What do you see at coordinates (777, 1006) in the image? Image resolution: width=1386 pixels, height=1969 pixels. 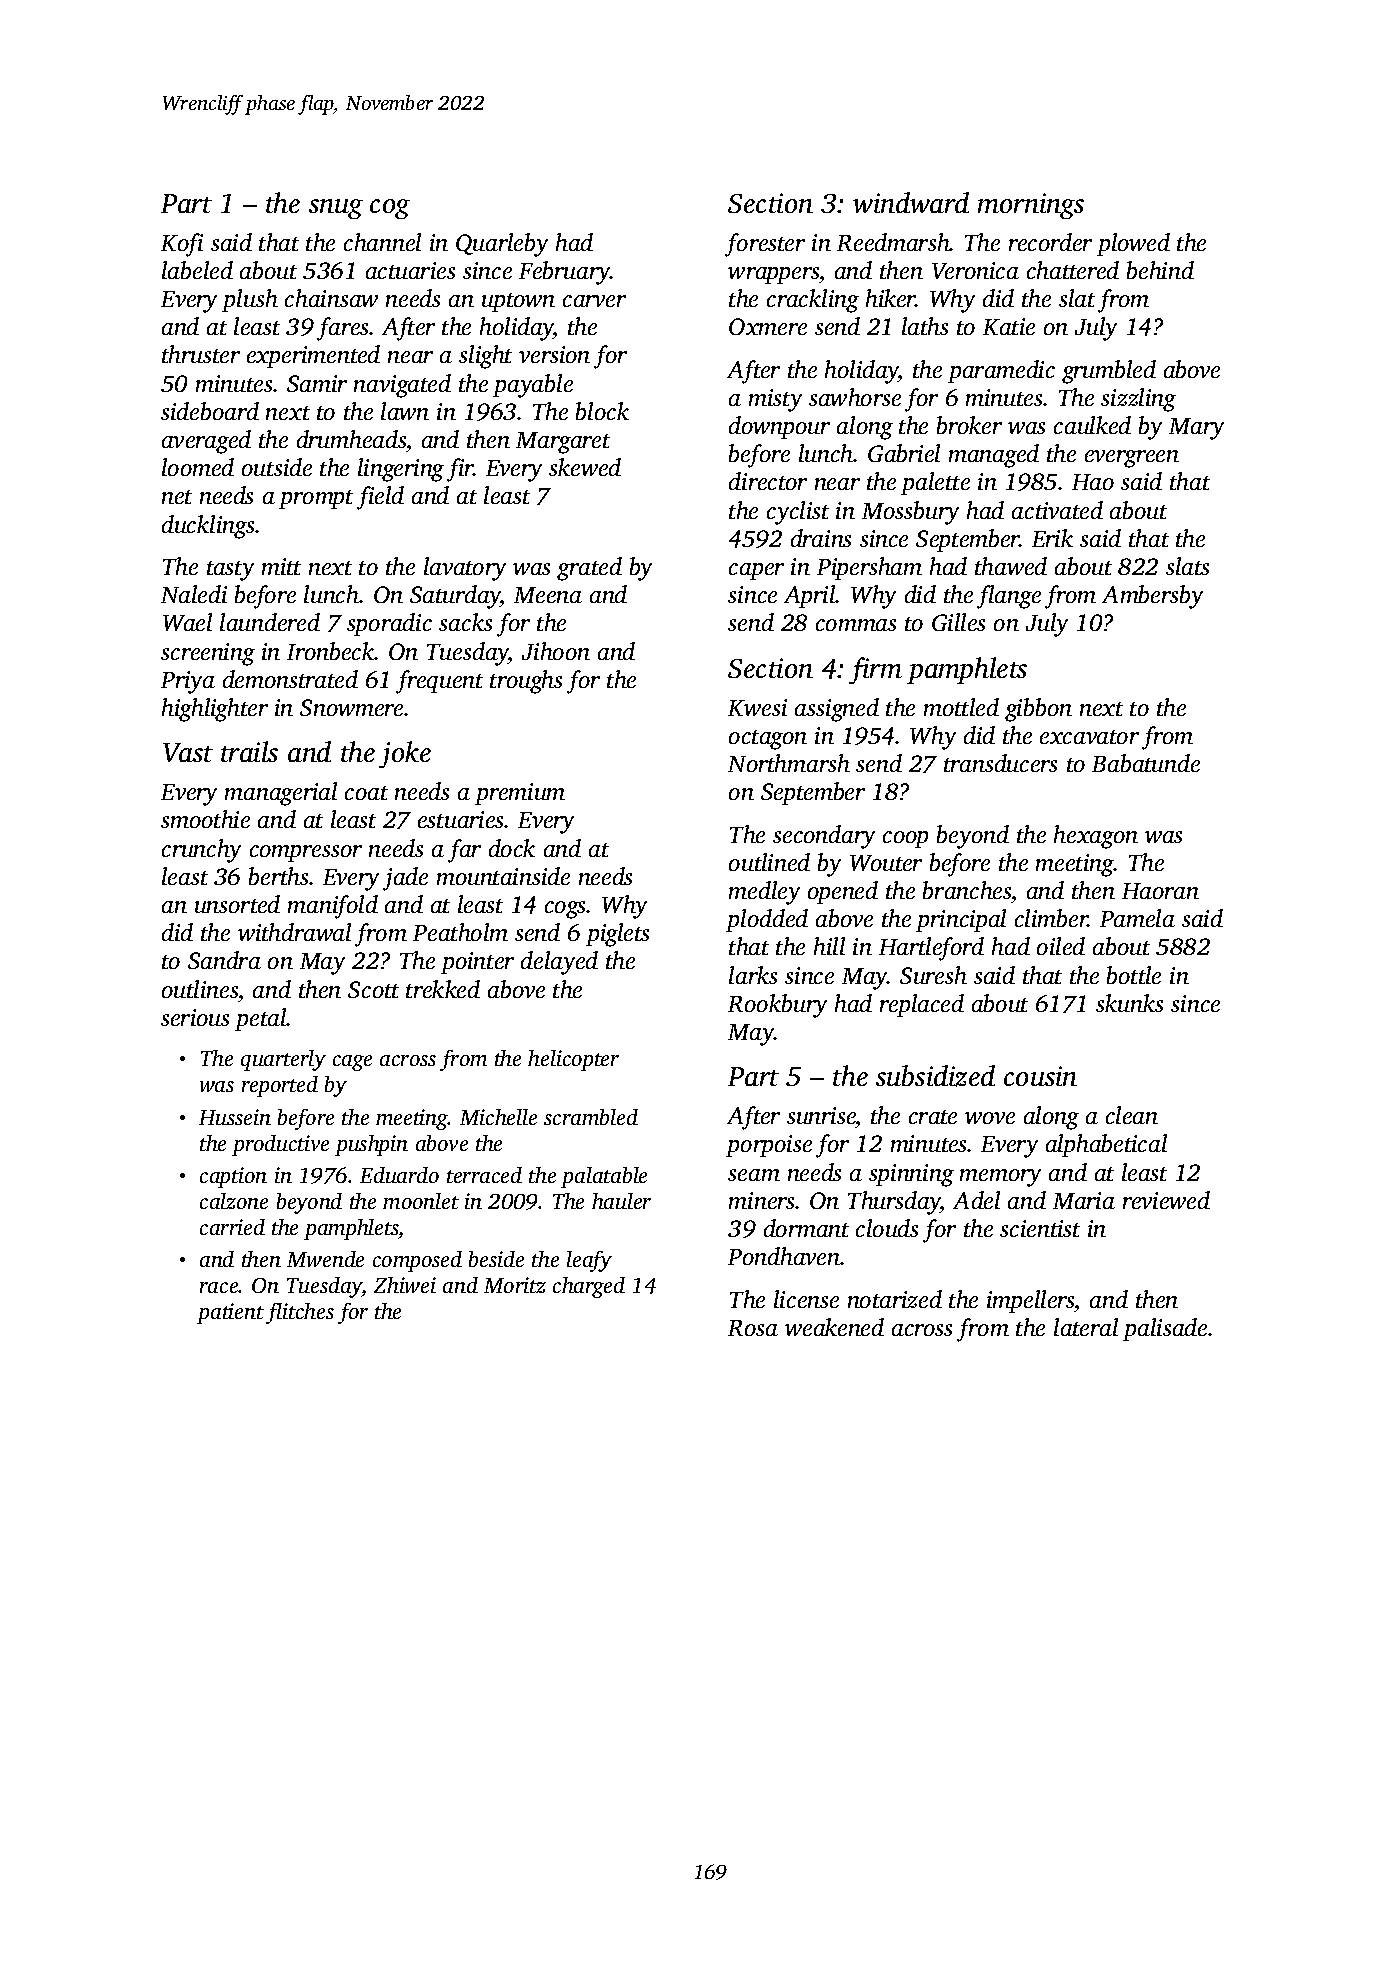 I see `Rookbury` at bounding box center [777, 1006].
